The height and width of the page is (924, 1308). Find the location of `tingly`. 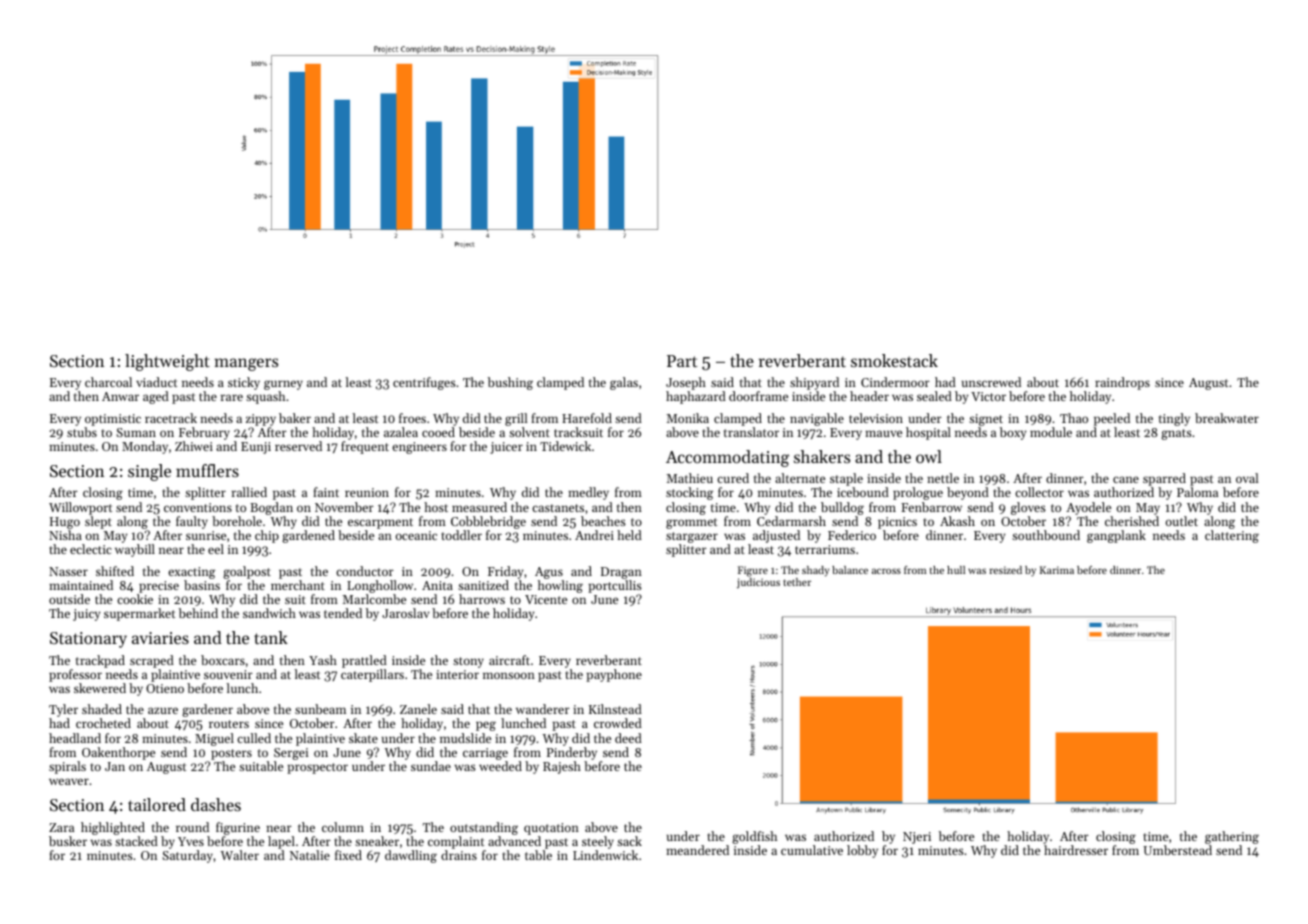

tingly is located at coordinates (1174, 419).
